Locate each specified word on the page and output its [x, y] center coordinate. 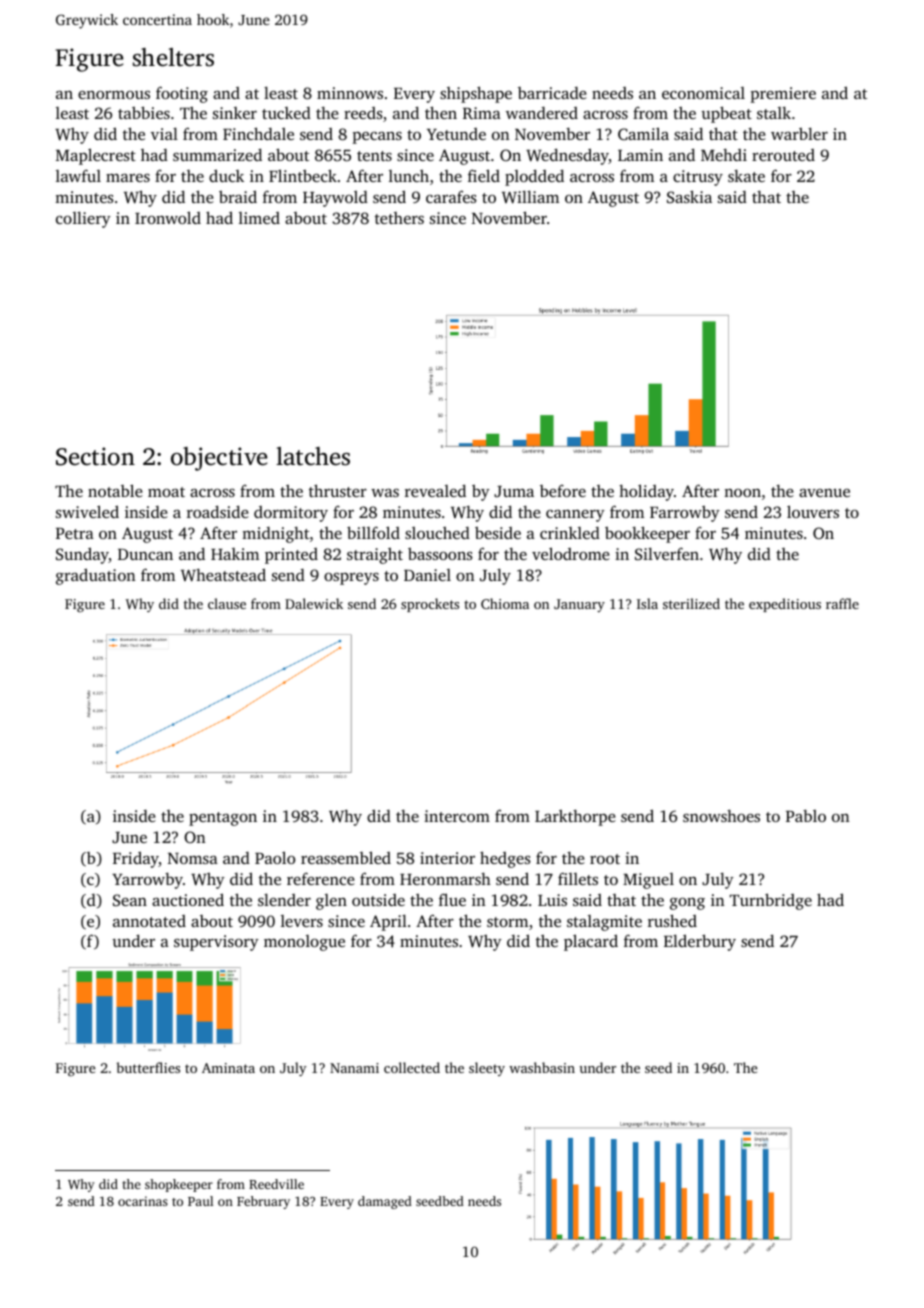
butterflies [148, 1067]
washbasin [542, 1067]
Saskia [689, 196]
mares [128, 178]
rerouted [783, 155]
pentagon [223, 819]
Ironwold [168, 217]
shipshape [476, 94]
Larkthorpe [575, 818]
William [530, 197]
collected [412, 1067]
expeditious [785, 605]
